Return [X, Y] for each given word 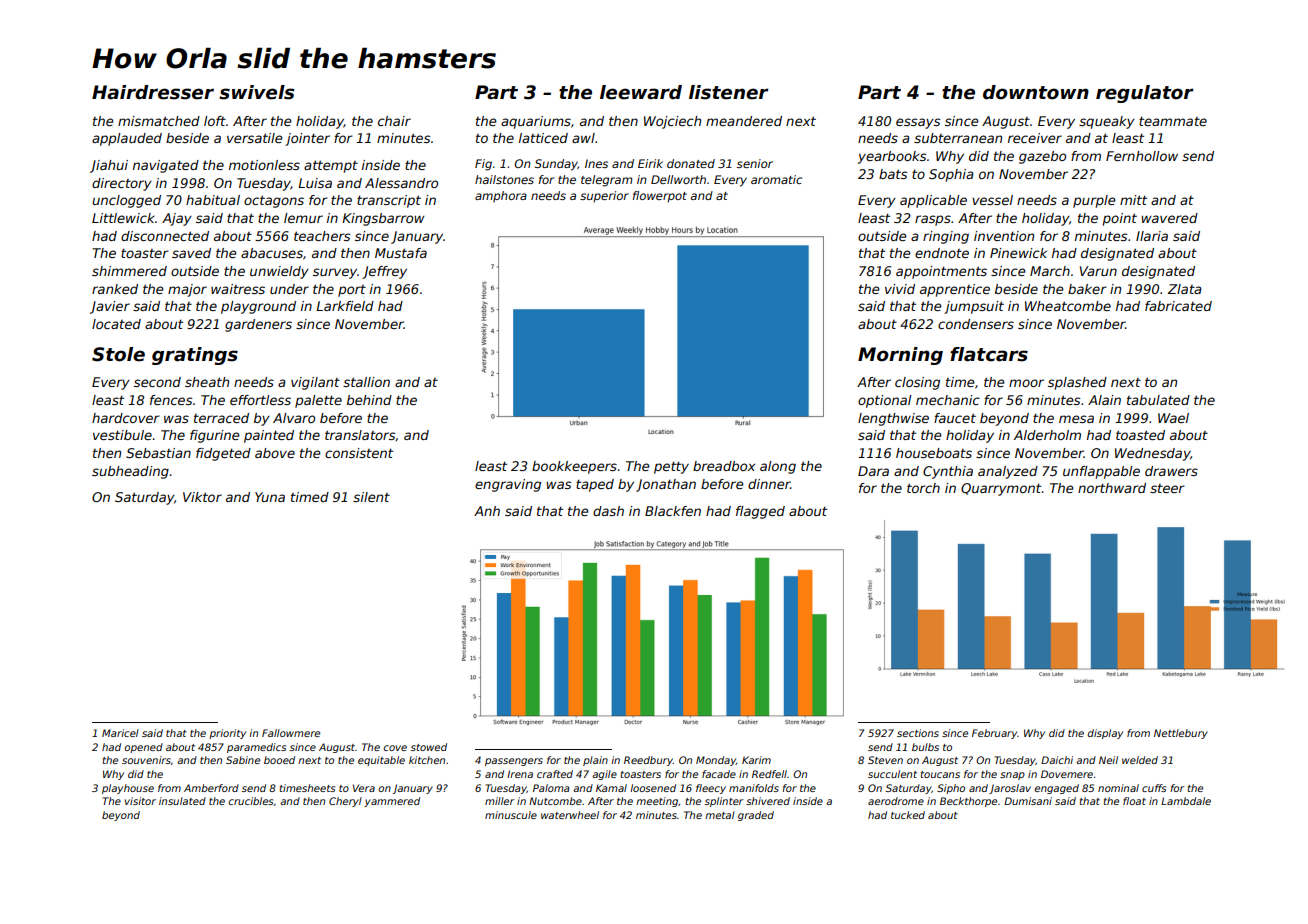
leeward [641, 92]
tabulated [1158, 400]
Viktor [202, 497]
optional [884, 401]
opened [144, 748]
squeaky [1107, 122]
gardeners [258, 325]
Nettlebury [1181, 734]
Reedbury [648, 761]
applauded [127, 139]
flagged [760, 512]
